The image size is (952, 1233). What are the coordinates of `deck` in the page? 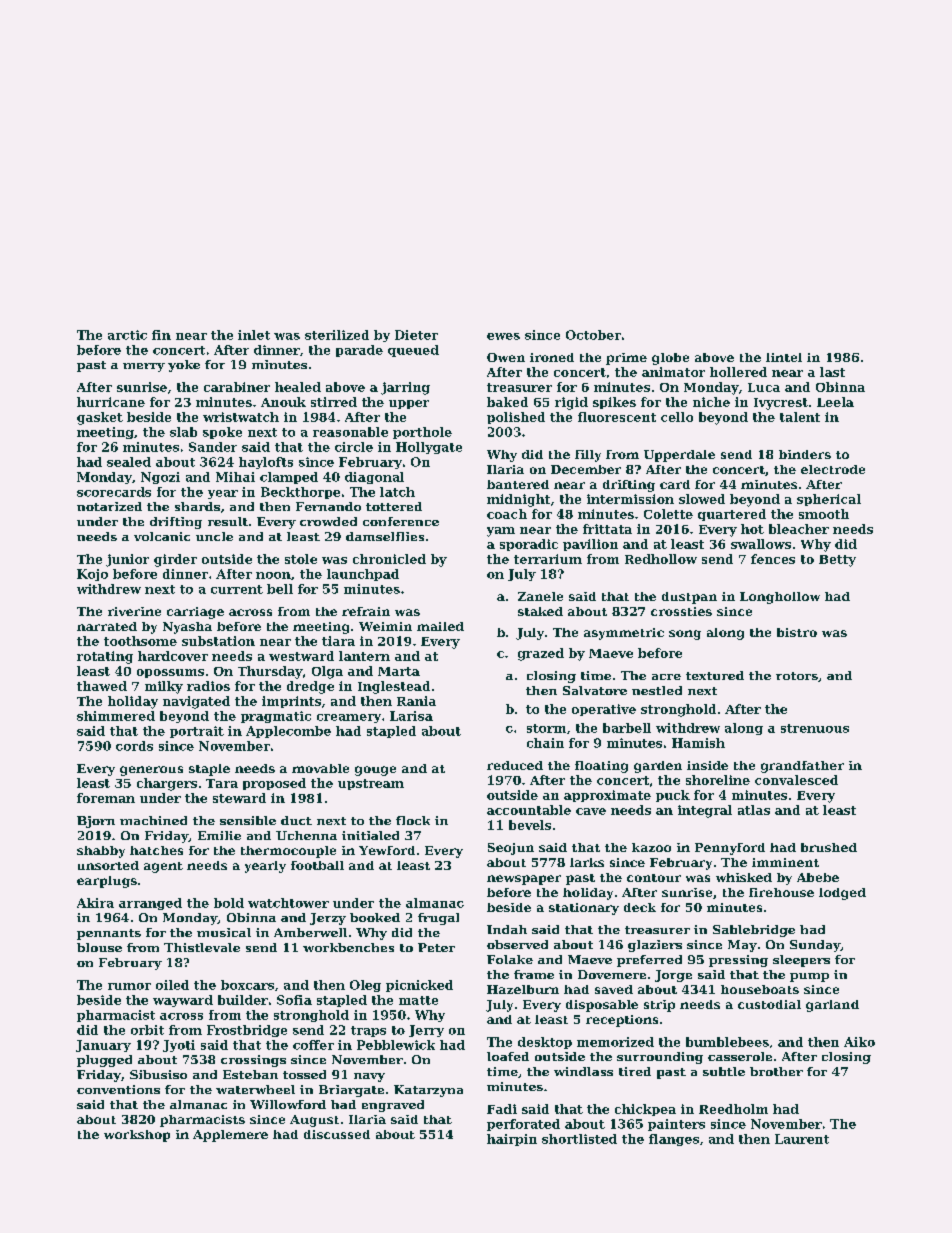 It's located at (640, 907).
